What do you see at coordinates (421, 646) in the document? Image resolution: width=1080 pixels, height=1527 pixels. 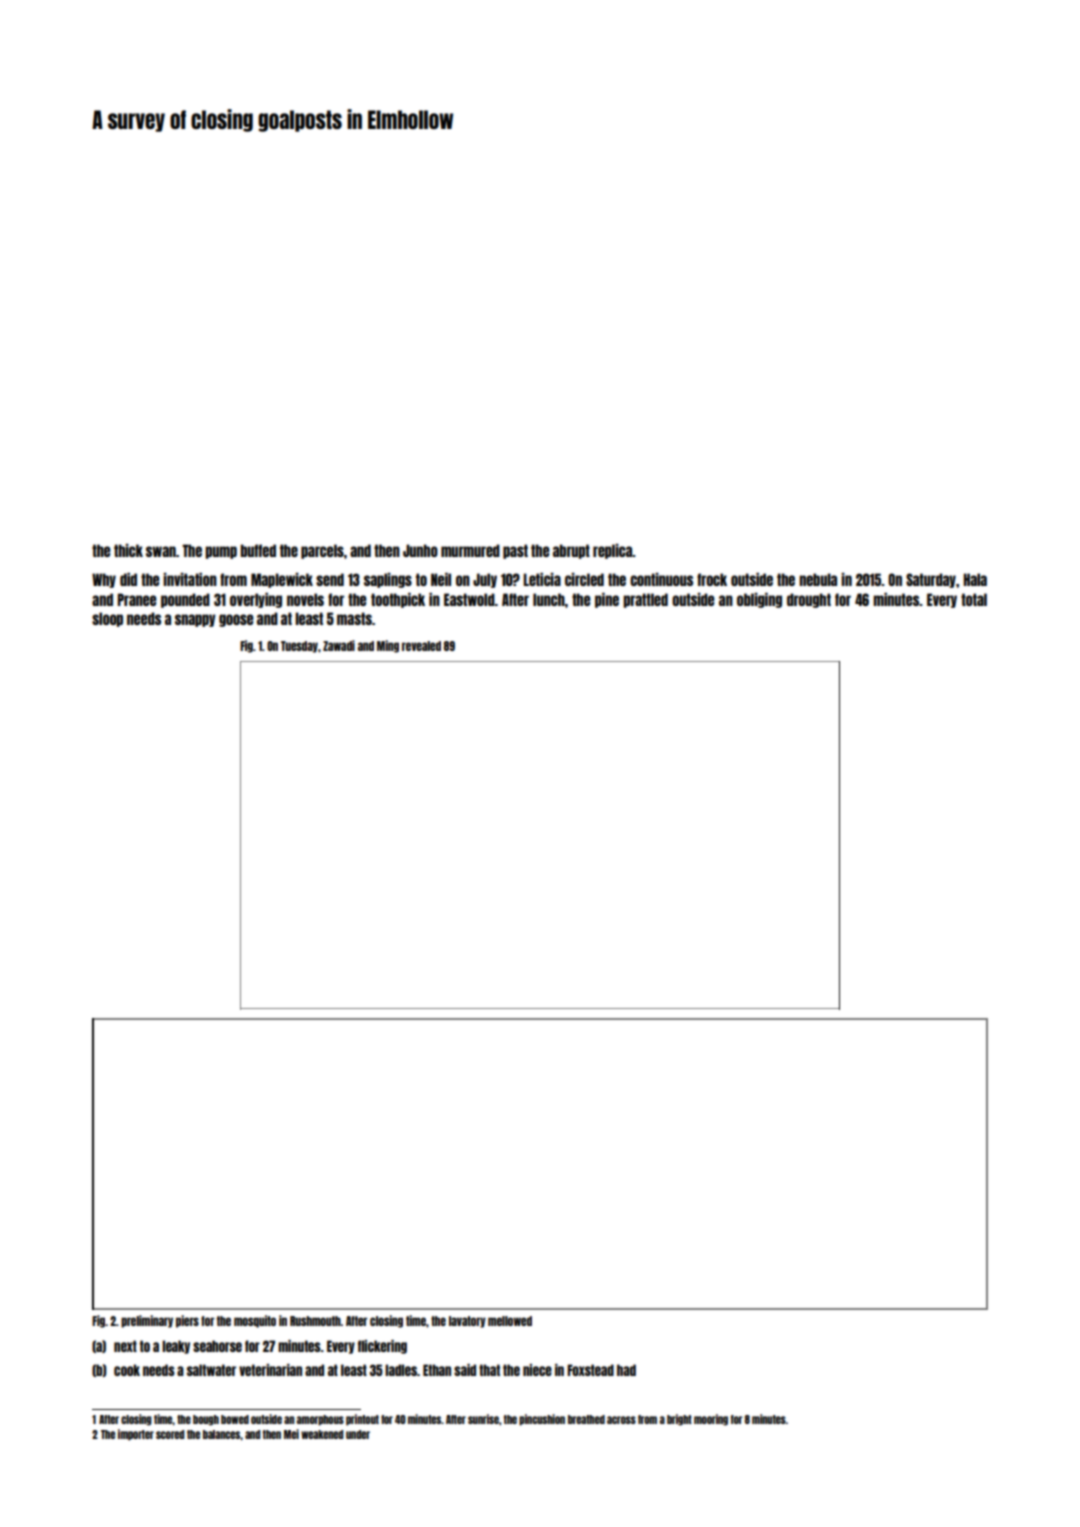 I see `revealed` at bounding box center [421, 646].
